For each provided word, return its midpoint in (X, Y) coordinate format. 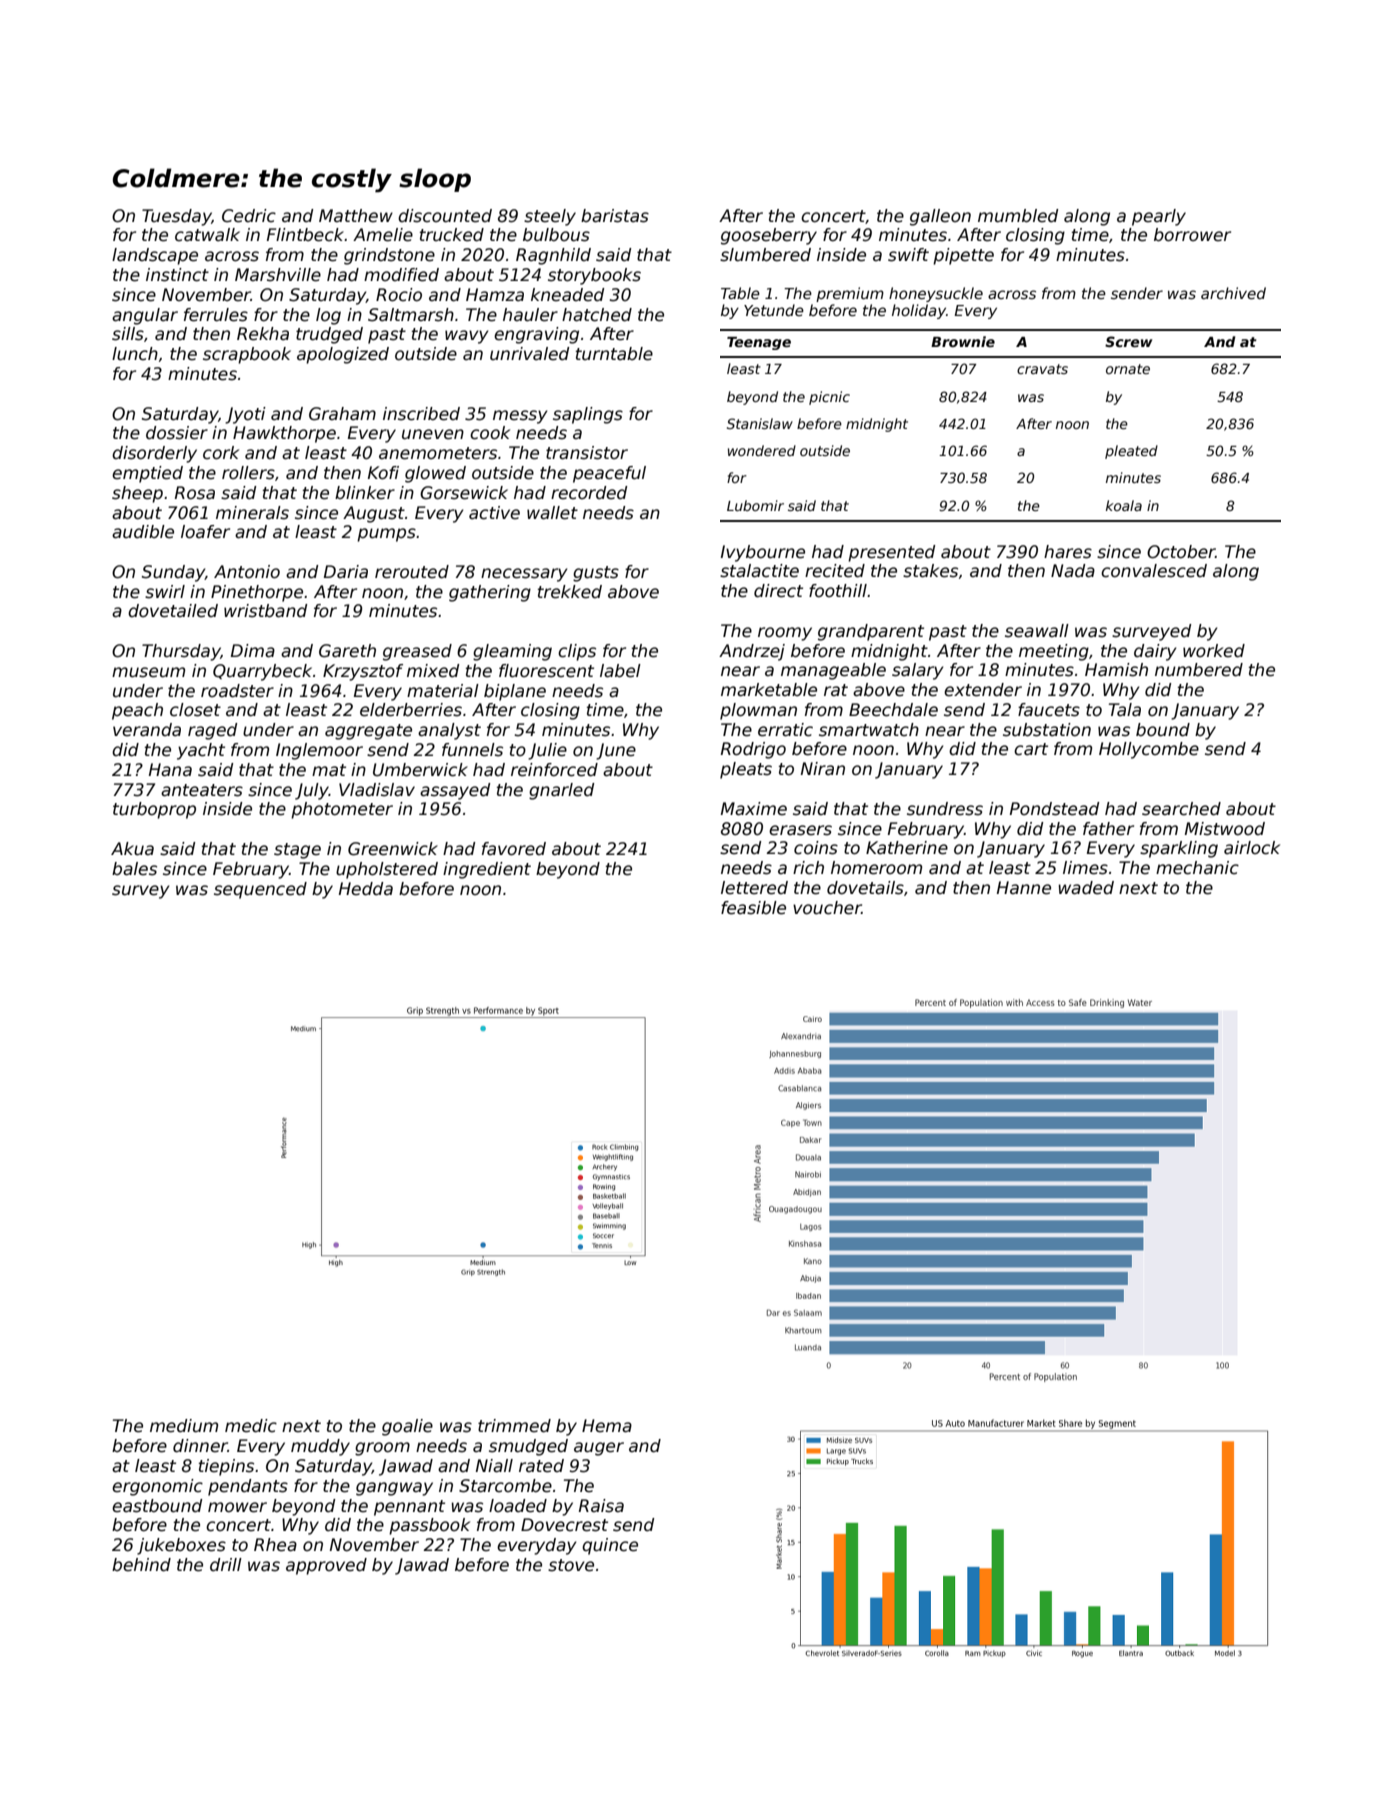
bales (134, 869)
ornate (1128, 369)
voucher (827, 908)
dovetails (865, 888)
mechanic (1197, 868)
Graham (342, 414)
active (494, 513)
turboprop (154, 810)
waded (1086, 888)
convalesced (1154, 571)
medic (251, 1426)
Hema (607, 1426)
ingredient (487, 870)
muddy (320, 1447)
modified (401, 275)
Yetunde (774, 310)
